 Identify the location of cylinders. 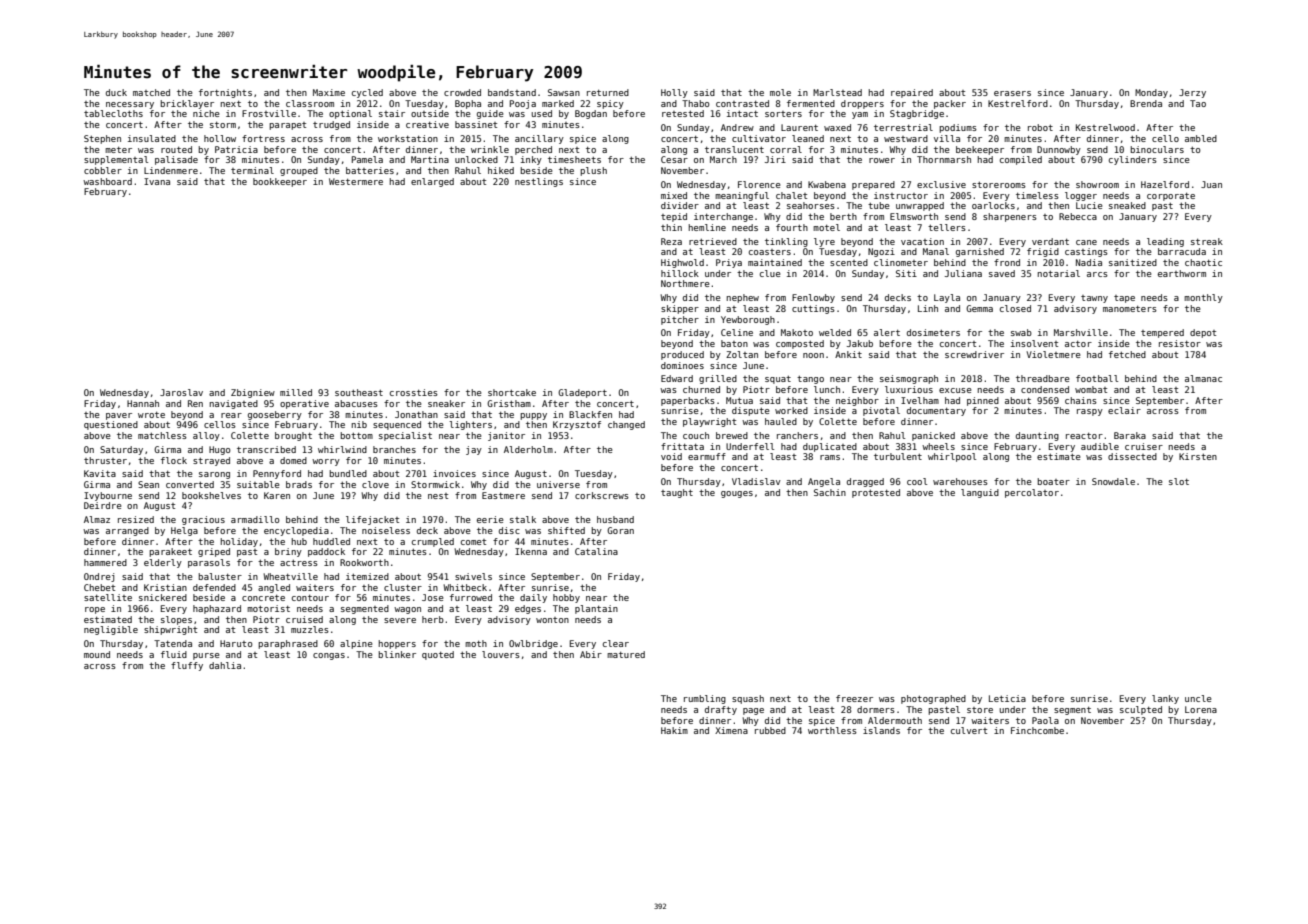
(1133, 160).
